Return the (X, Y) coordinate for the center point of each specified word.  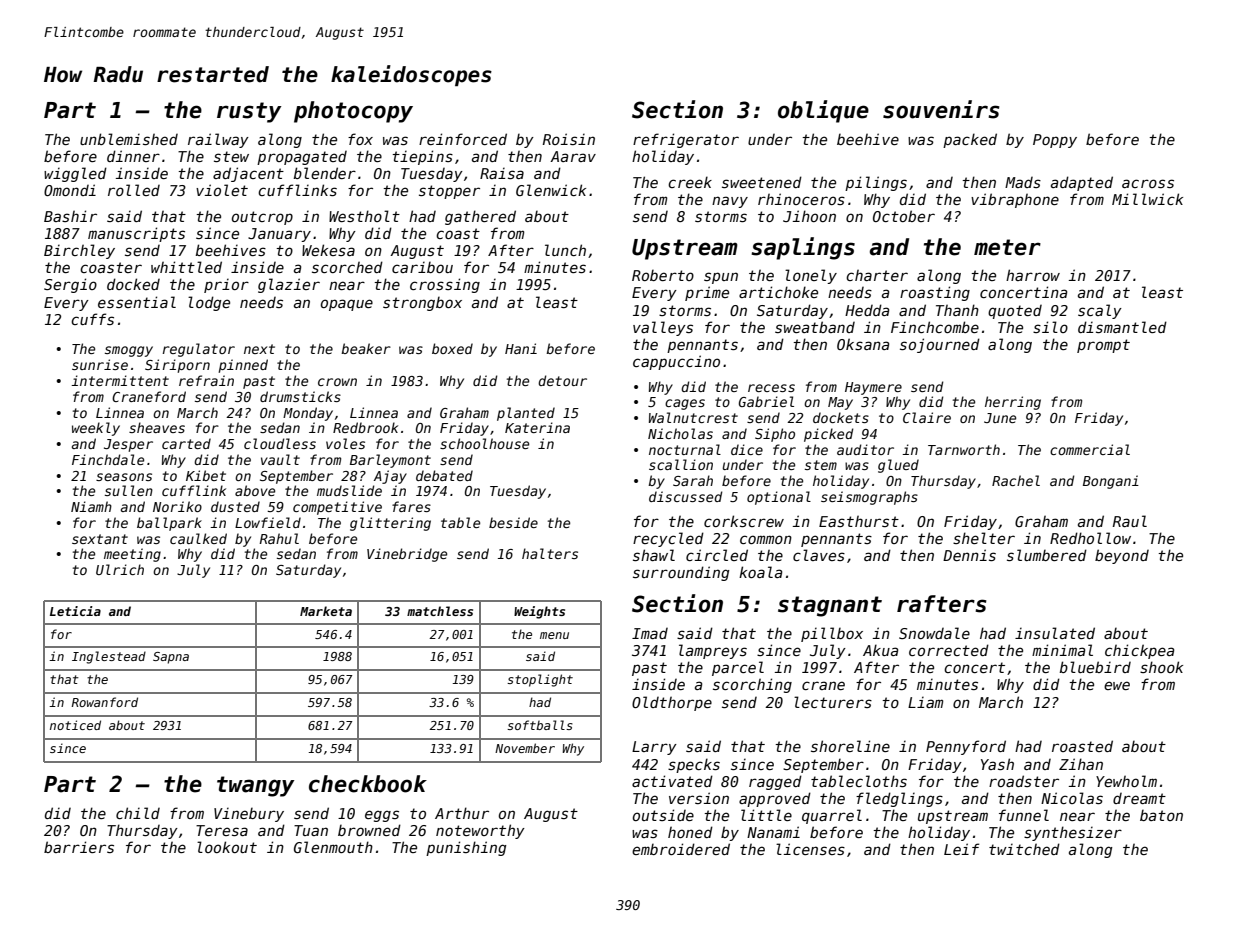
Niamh (91, 506)
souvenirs (941, 109)
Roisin (569, 139)
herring (1013, 403)
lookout (227, 847)
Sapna (171, 658)
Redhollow (1090, 538)
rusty (249, 112)
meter (1007, 247)
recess (771, 388)
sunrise (100, 364)
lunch (565, 250)
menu (554, 635)
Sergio (70, 285)
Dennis (969, 555)
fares (411, 506)
